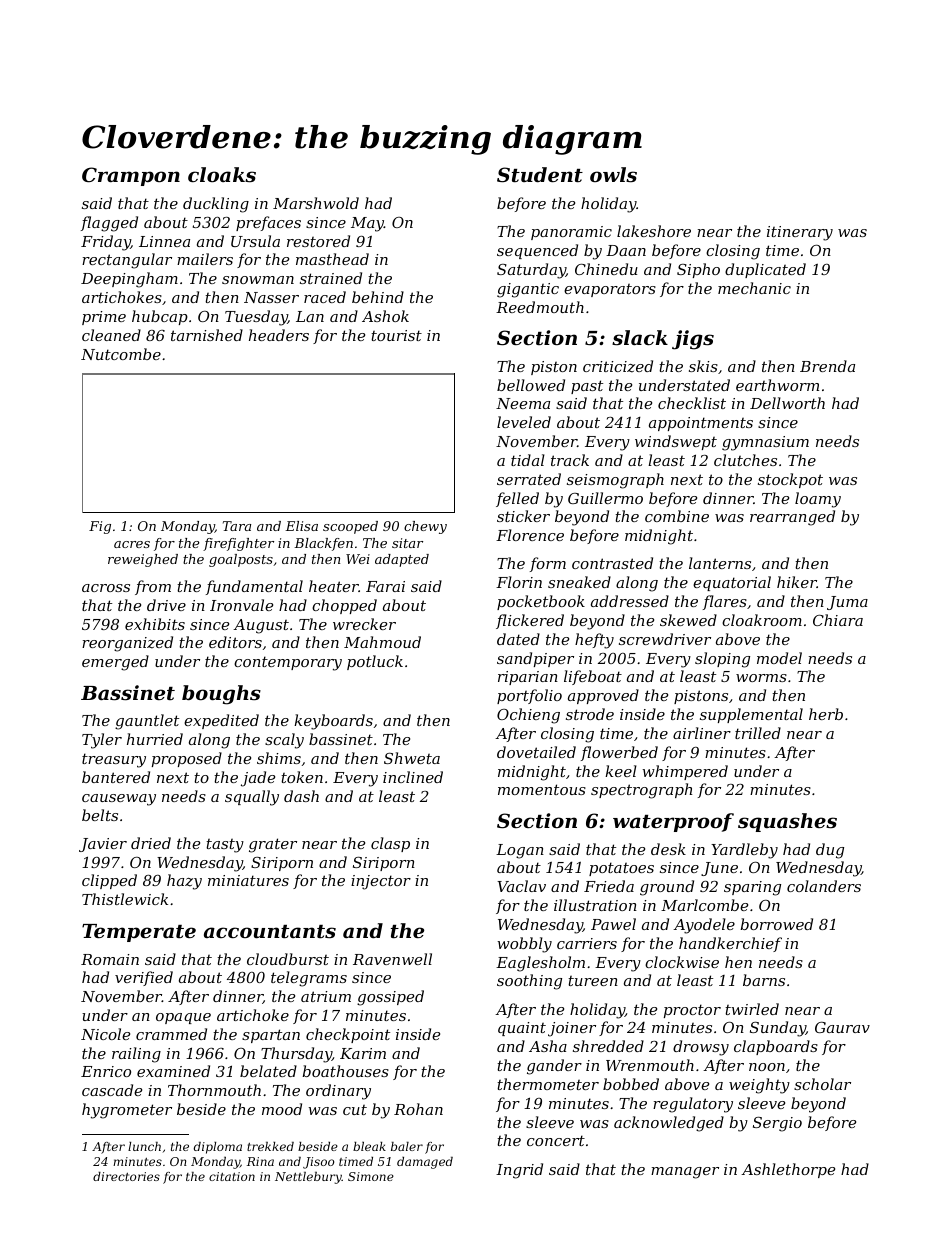 The image size is (952, 1233). What do you see at coordinates (758, 733) in the screenshot?
I see `trilled` at bounding box center [758, 733].
